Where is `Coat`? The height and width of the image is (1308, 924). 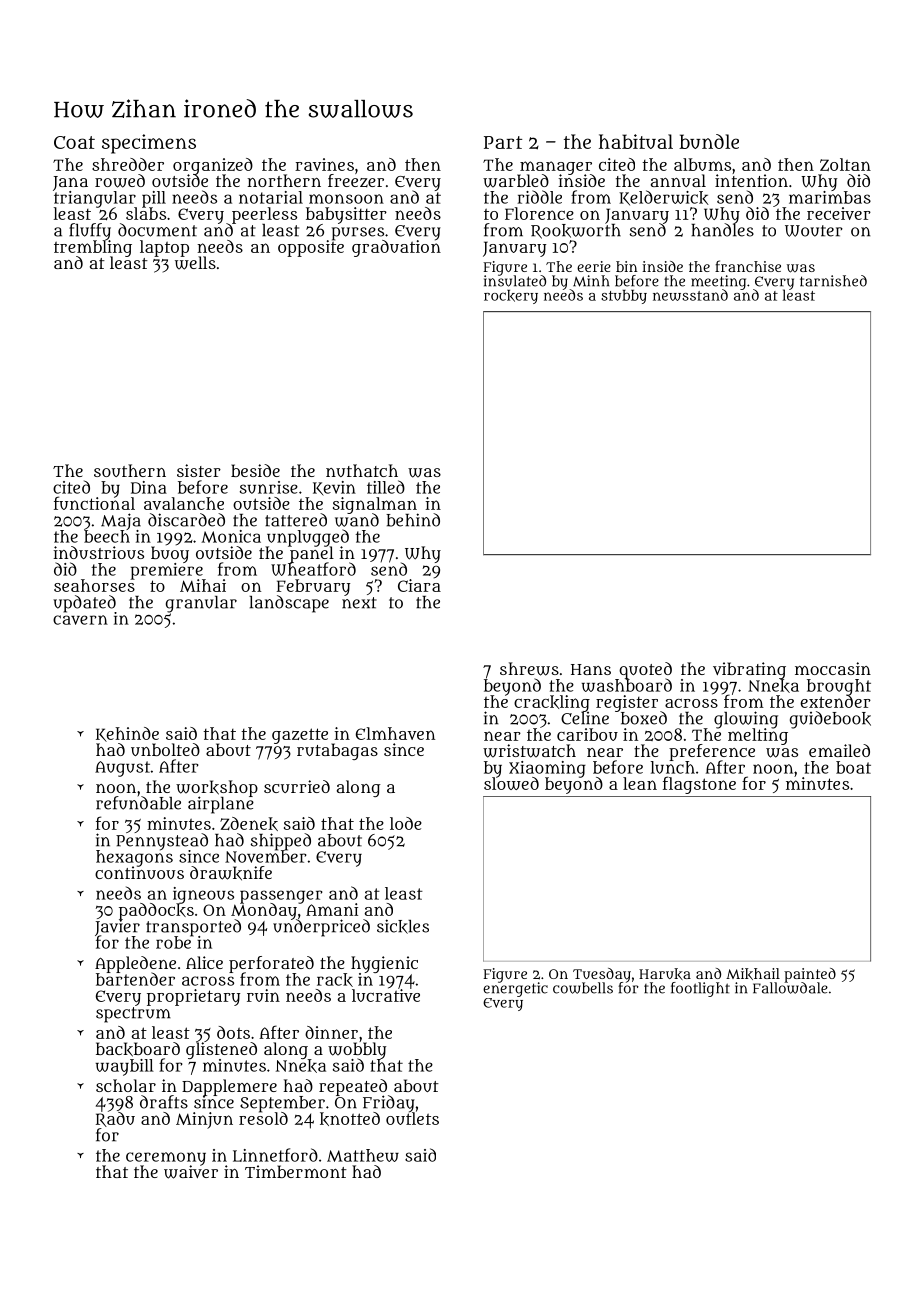 Coat is located at coordinates (74, 142).
